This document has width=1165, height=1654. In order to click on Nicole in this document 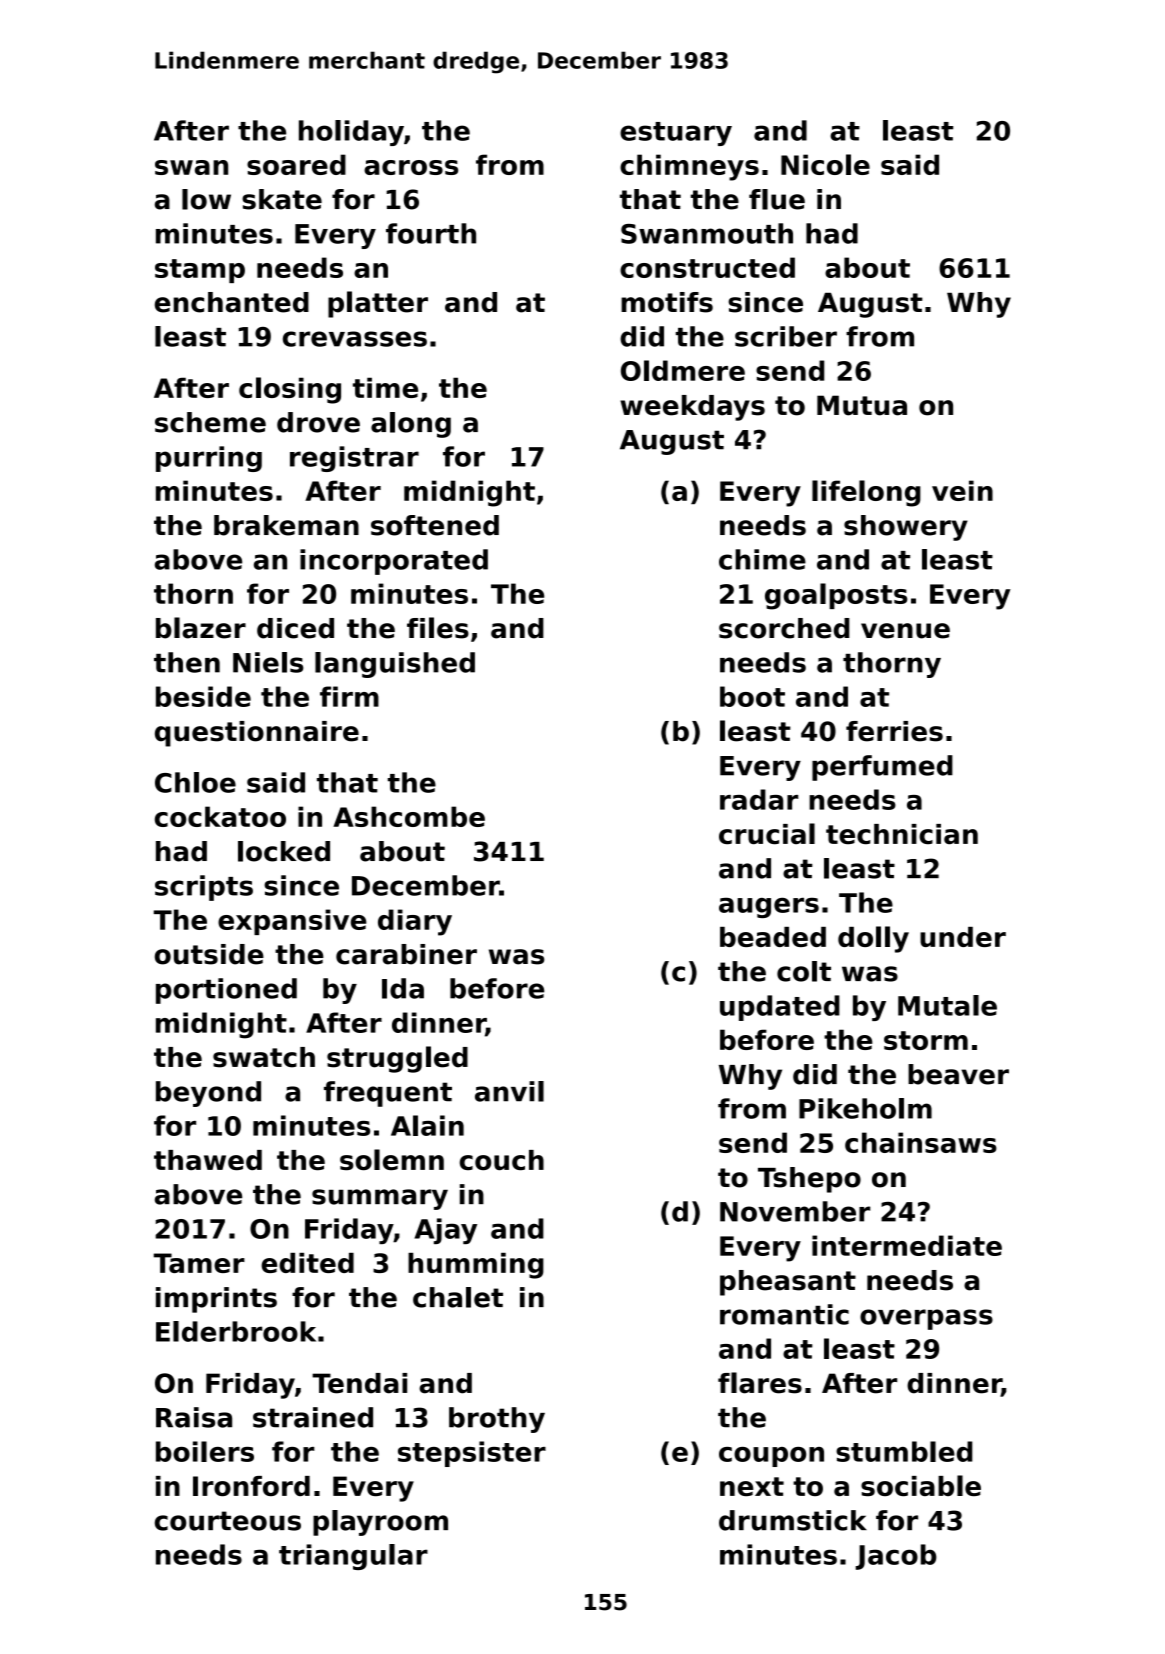, I will do `click(825, 164)`.
